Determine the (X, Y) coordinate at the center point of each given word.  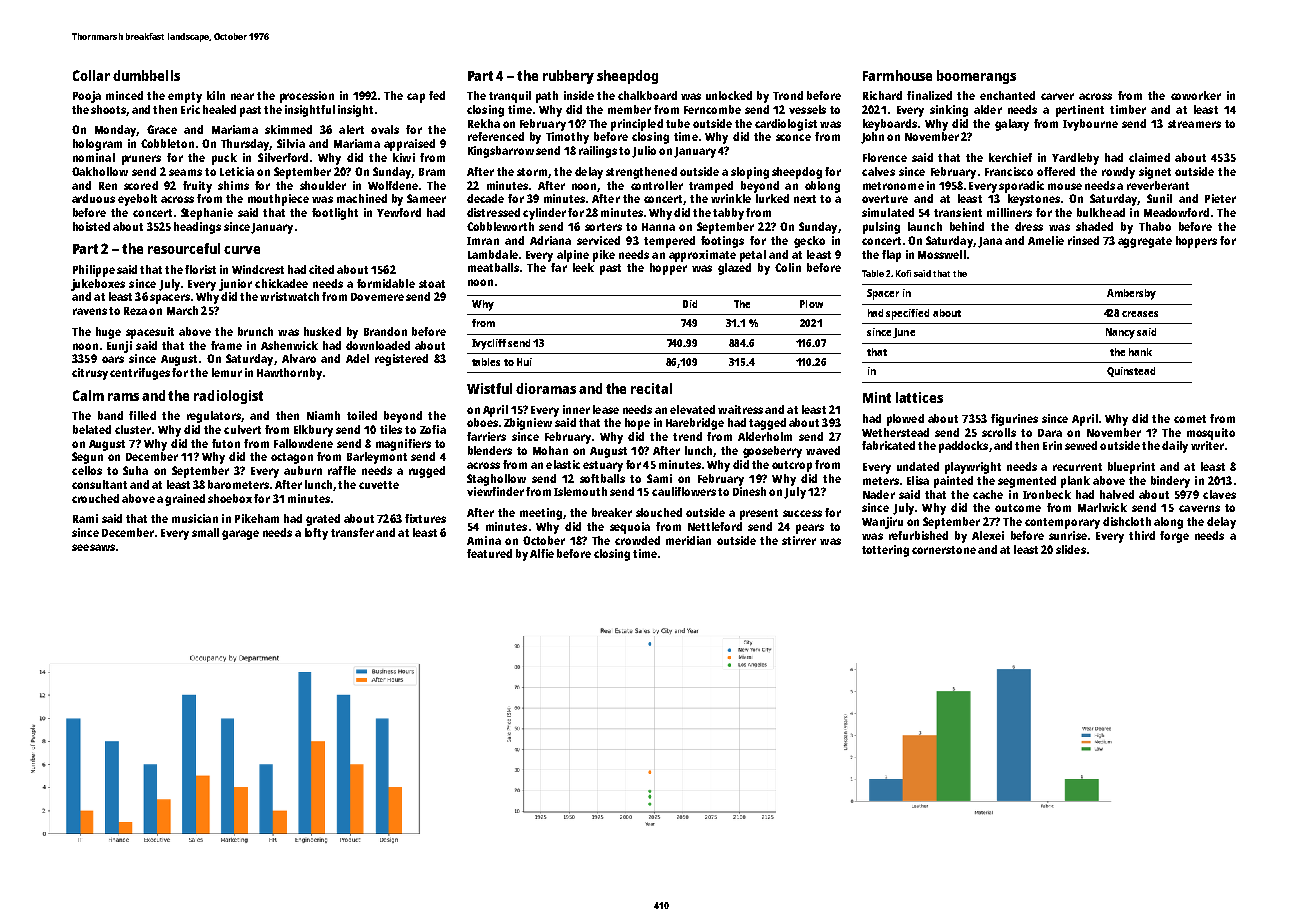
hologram (97, 145)
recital (651, 388)
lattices (919, 397)
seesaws (93, 547)
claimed (1149, 157)
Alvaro (299, 358)
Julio (644, 152)
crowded (637, 540)
